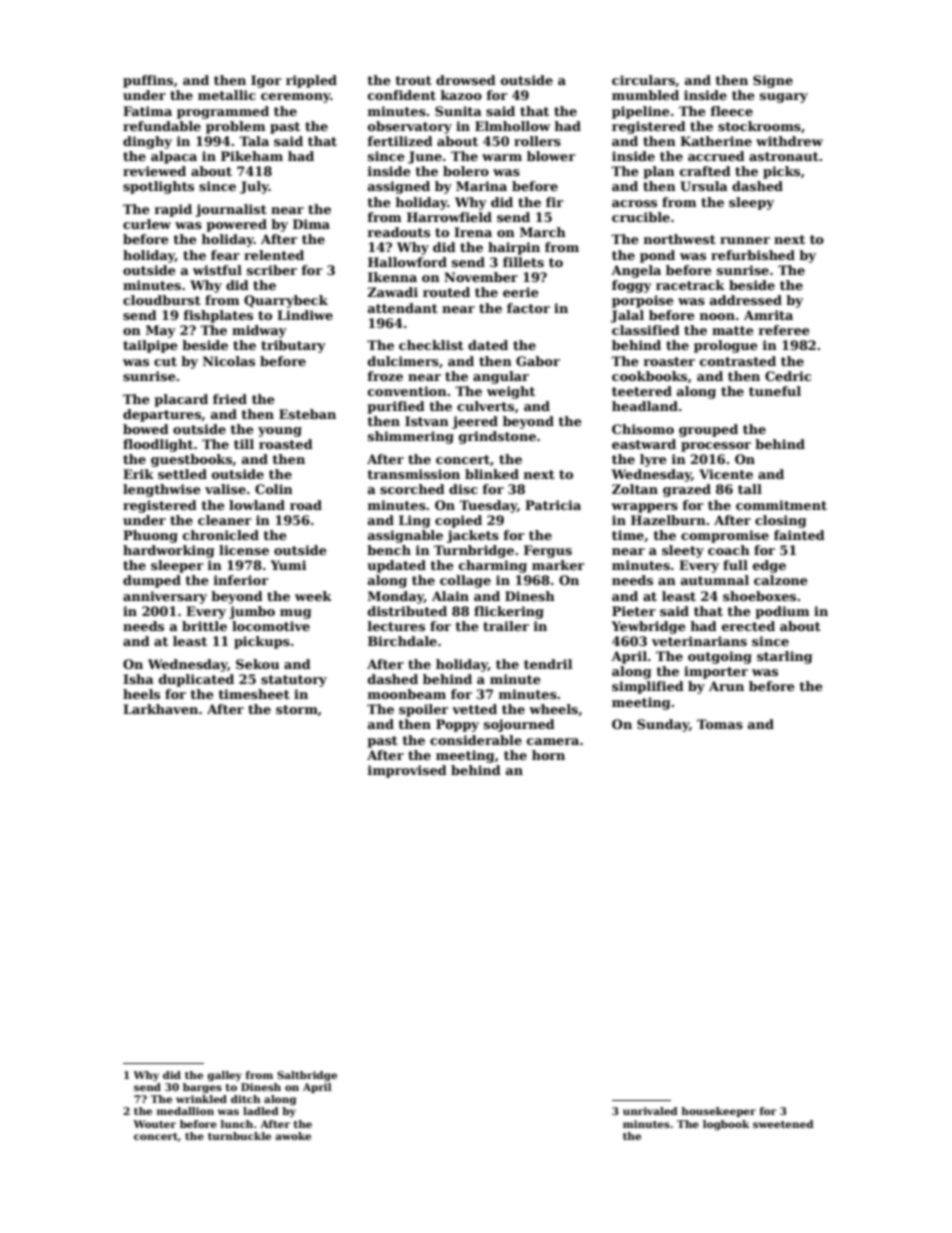 The width and height of the screenshot is (952, 1233). Describe the element at coordinates (293, 1136) in the screenshot. I see `awoke` at that location.
